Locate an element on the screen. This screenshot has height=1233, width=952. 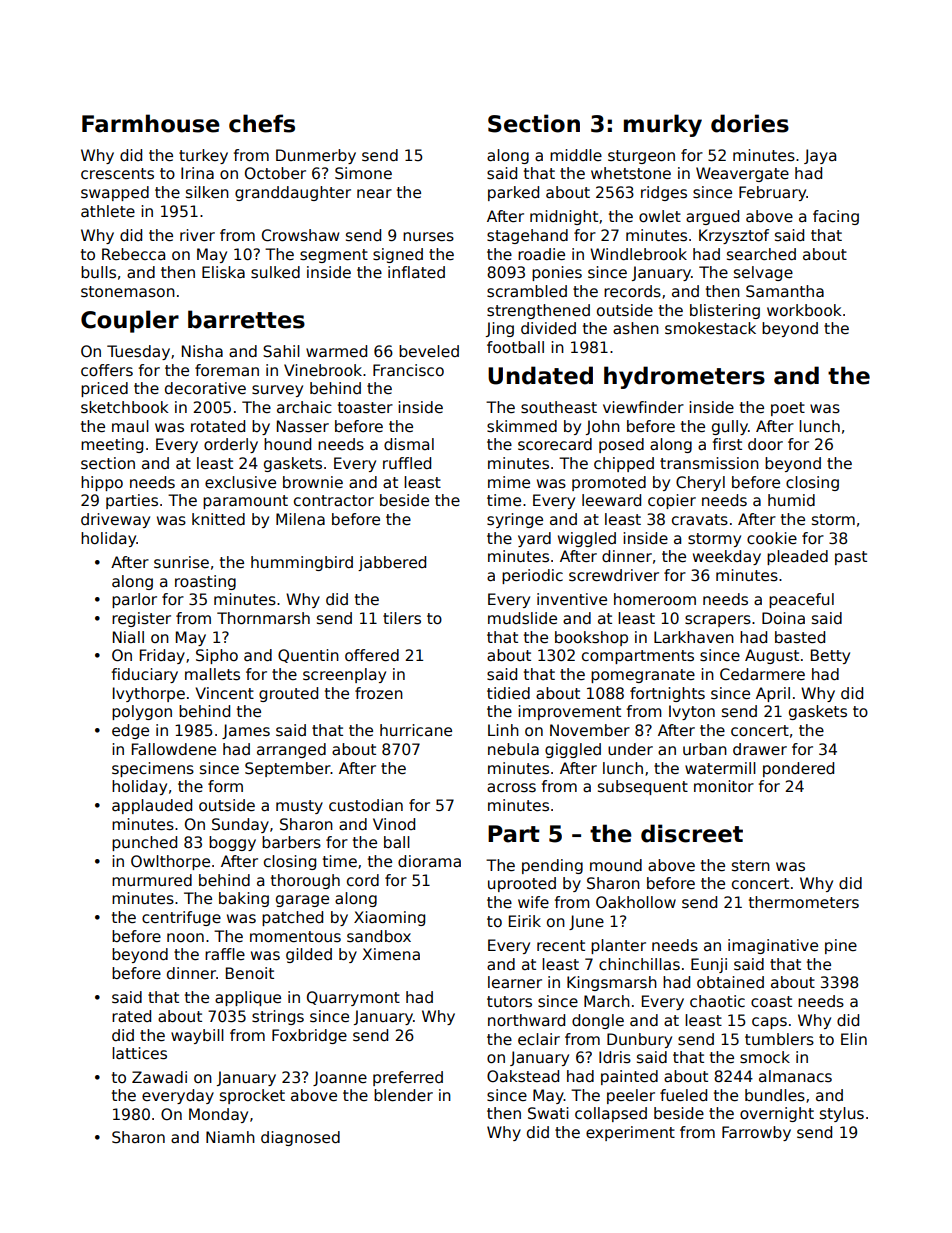
copier is located at coordinates (672, 501).
